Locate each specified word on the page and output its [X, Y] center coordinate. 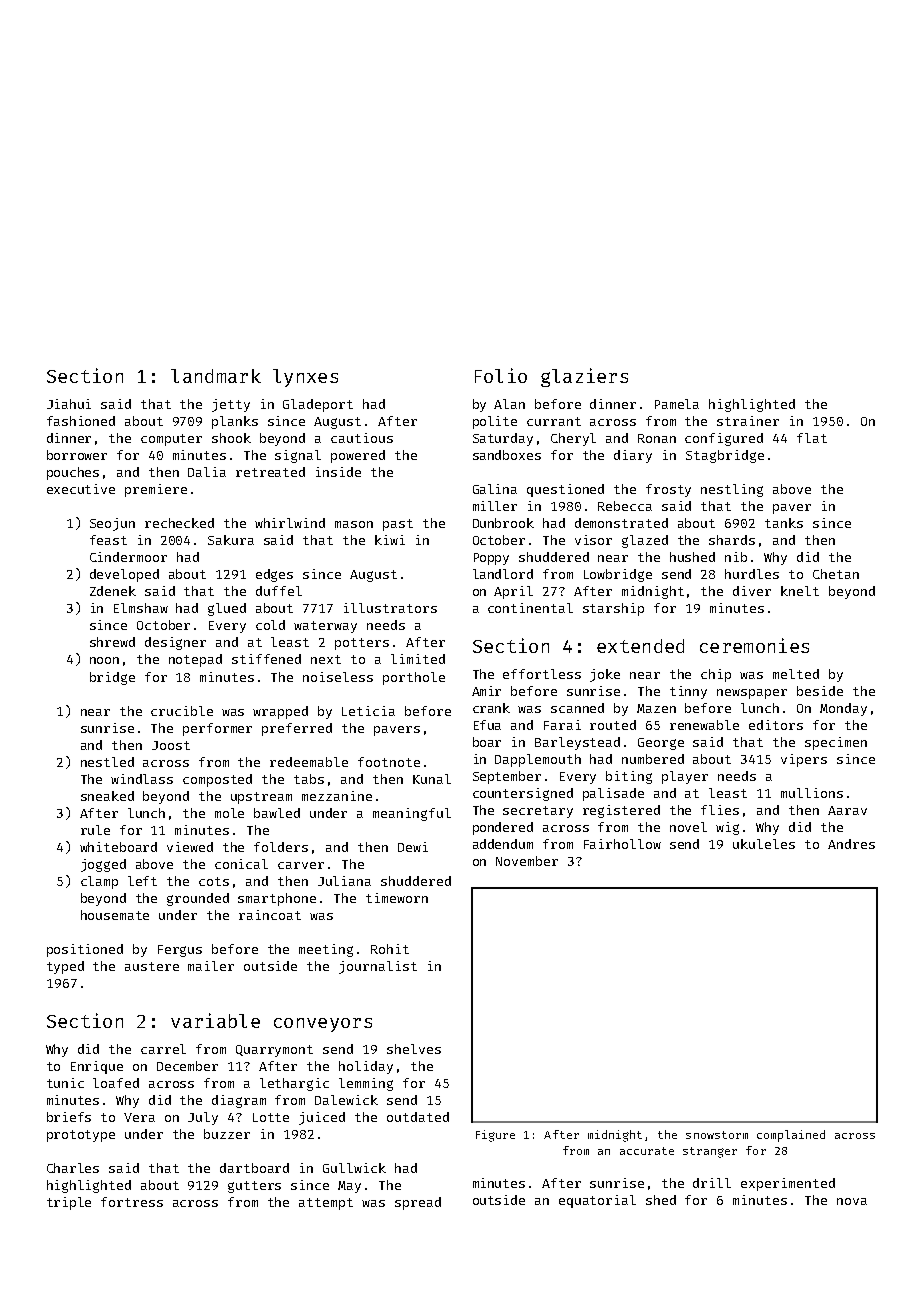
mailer [211, 966]
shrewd [112, 642]
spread [418, 1203]
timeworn [397, 898]
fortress [132, 1202]
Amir [486, 691]
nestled [107, 762]
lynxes [305, 378]
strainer [748, 421]
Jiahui [69, 404]
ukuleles [764, 844]
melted [796, 674]
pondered [503, 828]
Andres [851, 844]
